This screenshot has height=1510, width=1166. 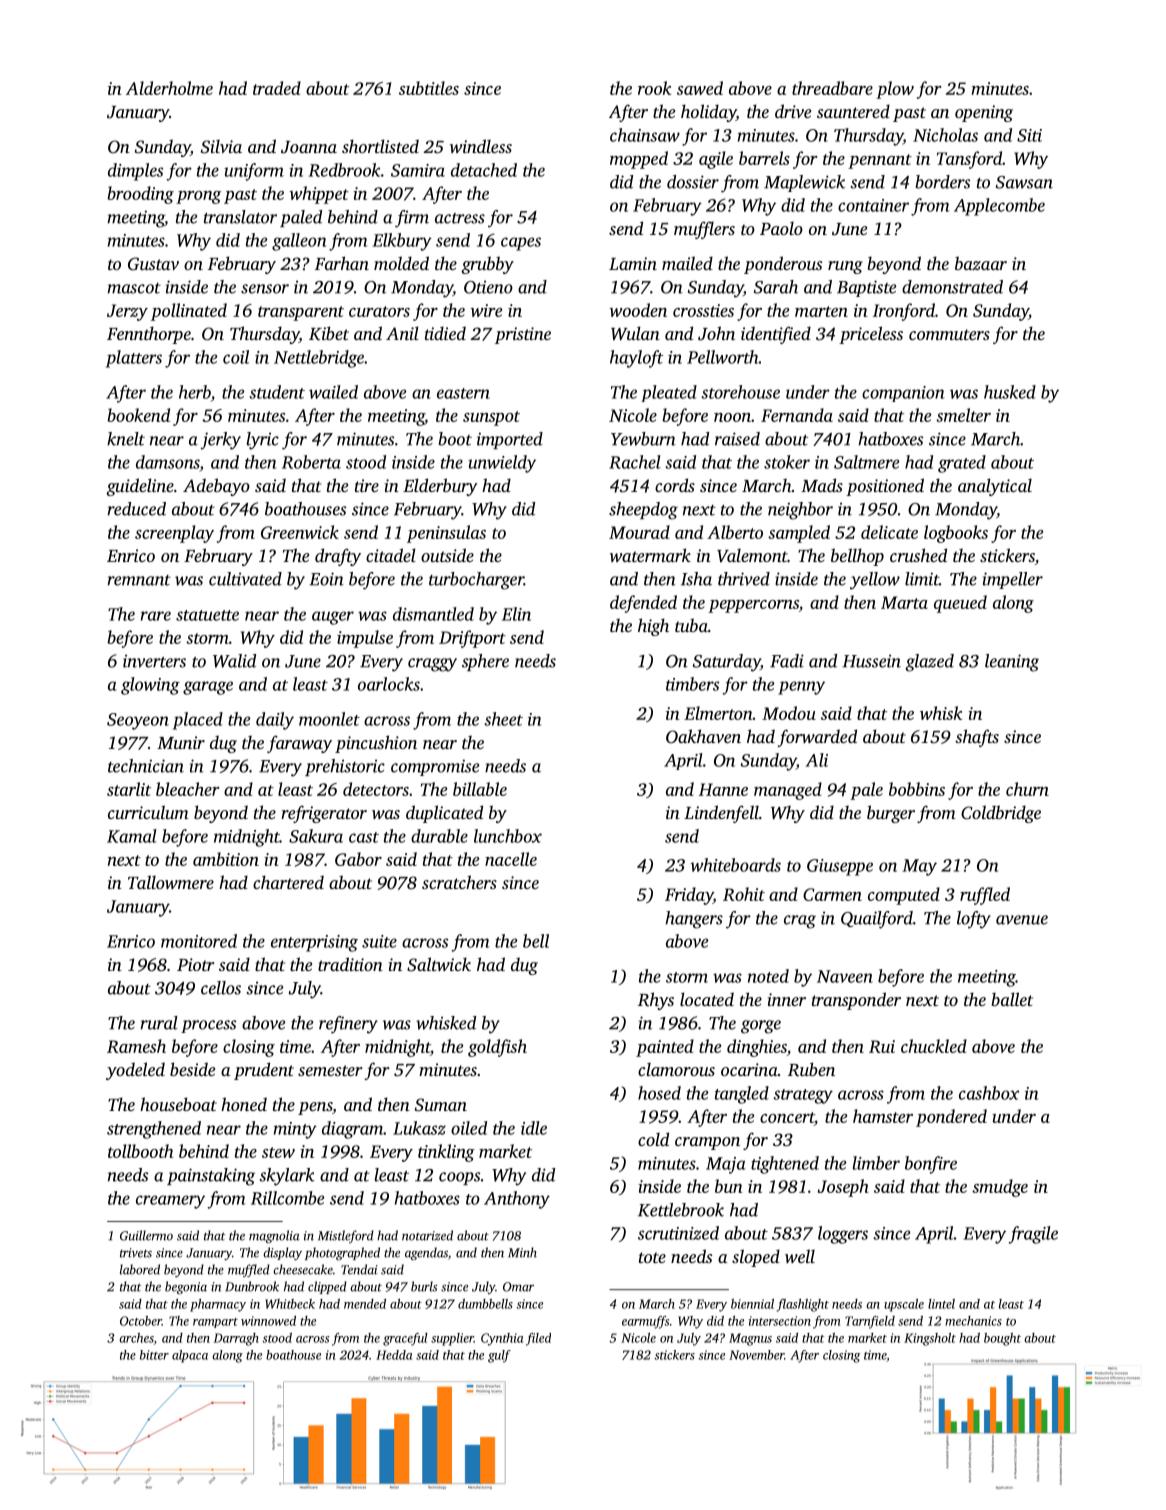 I want to click on dismantled, so click(x=433, y=614).
